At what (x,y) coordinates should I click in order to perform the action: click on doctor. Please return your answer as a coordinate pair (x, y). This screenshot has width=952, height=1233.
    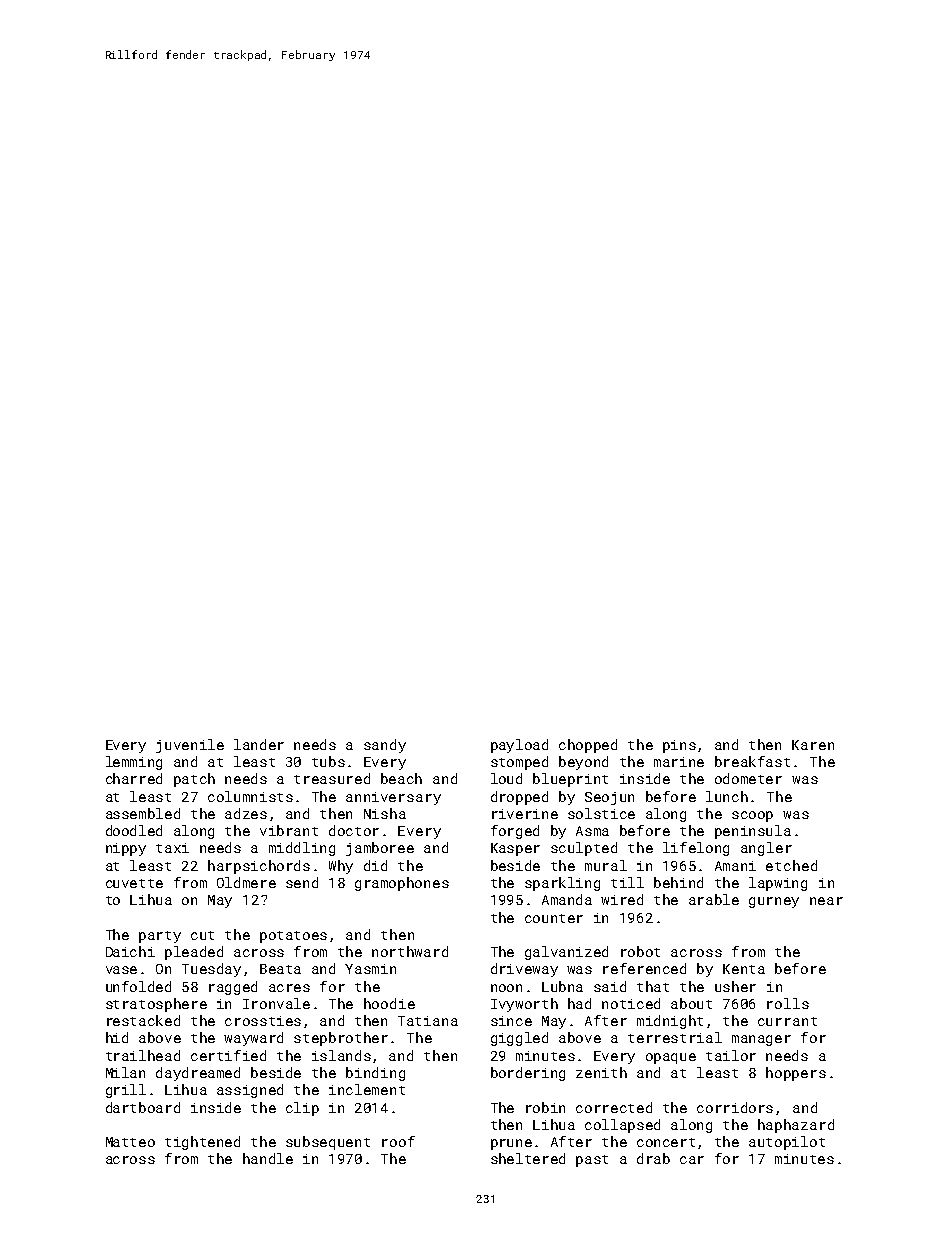
    Looking at the image, I should click on (354, 830).
